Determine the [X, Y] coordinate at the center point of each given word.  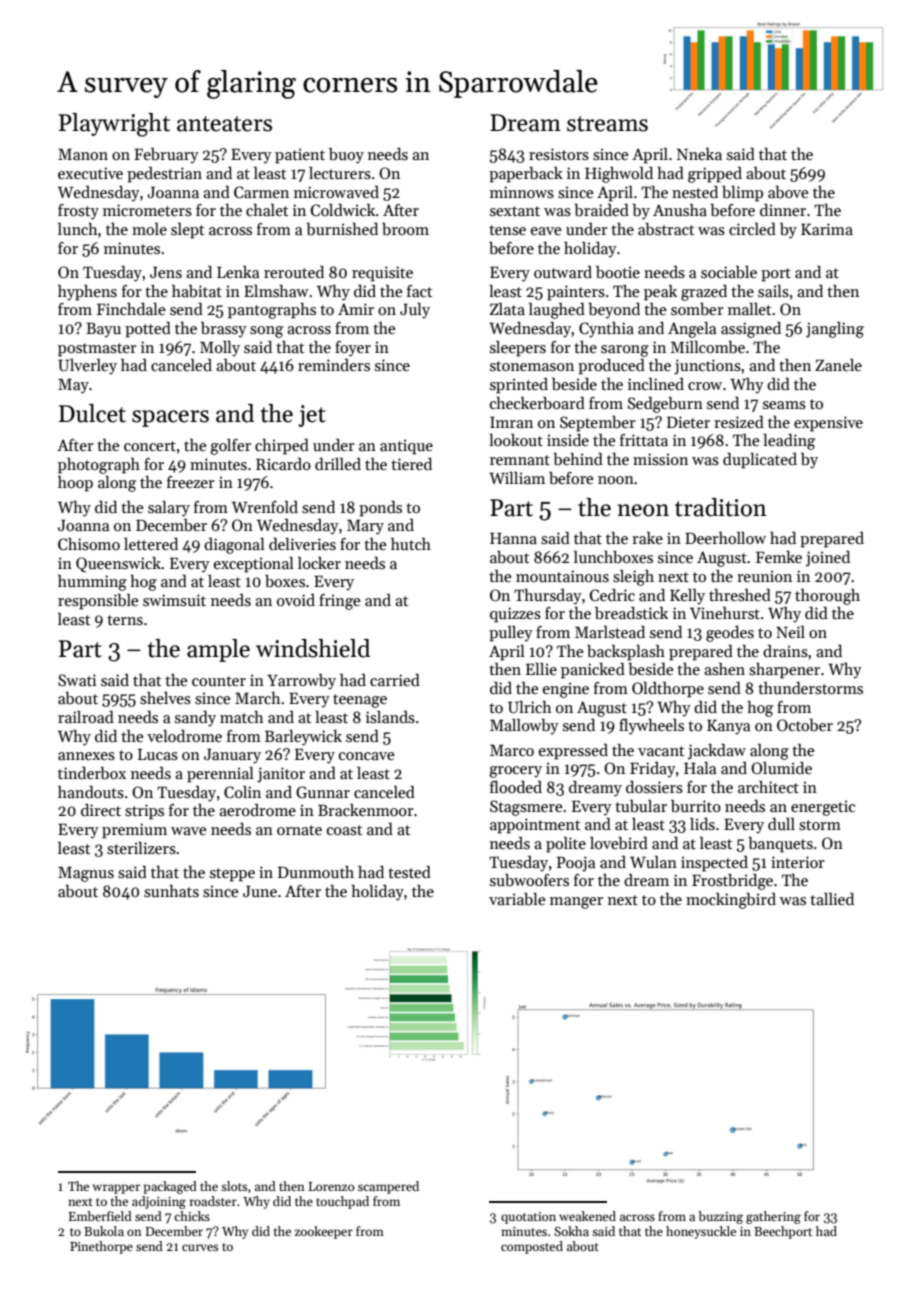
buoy [346, 156]
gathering [773, 1217]
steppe [232, 875]
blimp [742, 193]
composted [532, 1247]
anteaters [224, 124]
